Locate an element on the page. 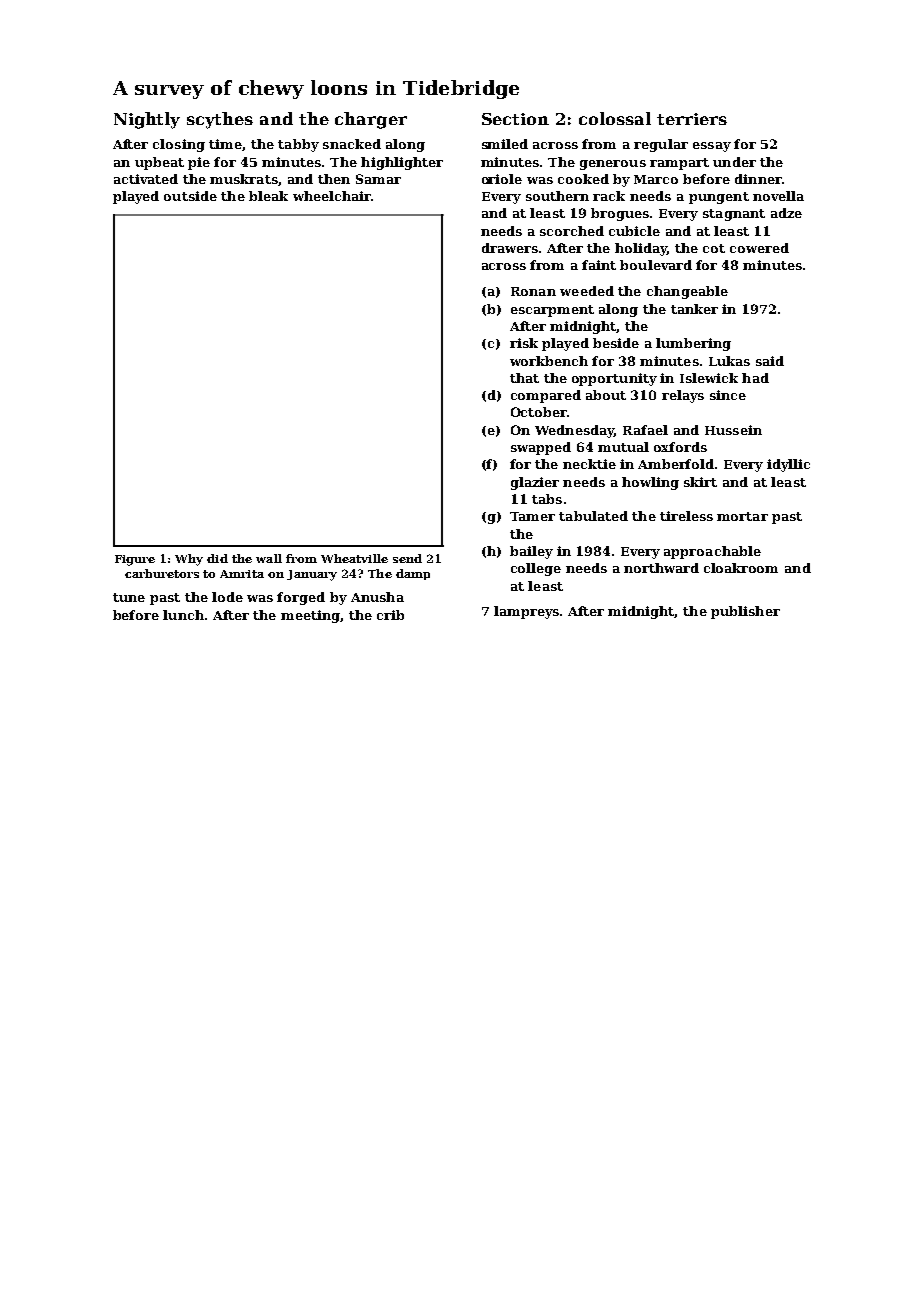  did is located at coordinates (217, 558).
